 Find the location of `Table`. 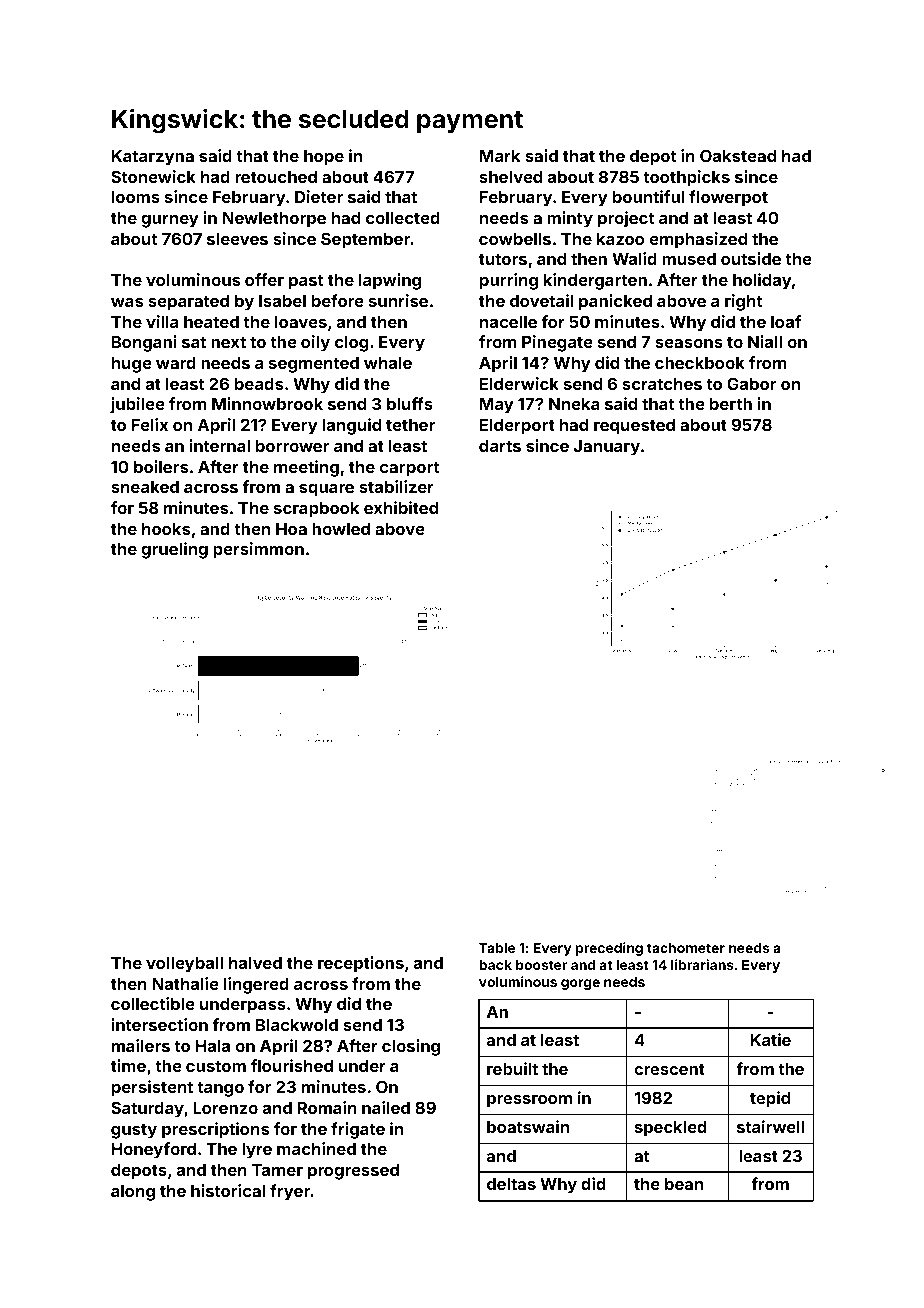

Table is located at coordinates (497, 948).
